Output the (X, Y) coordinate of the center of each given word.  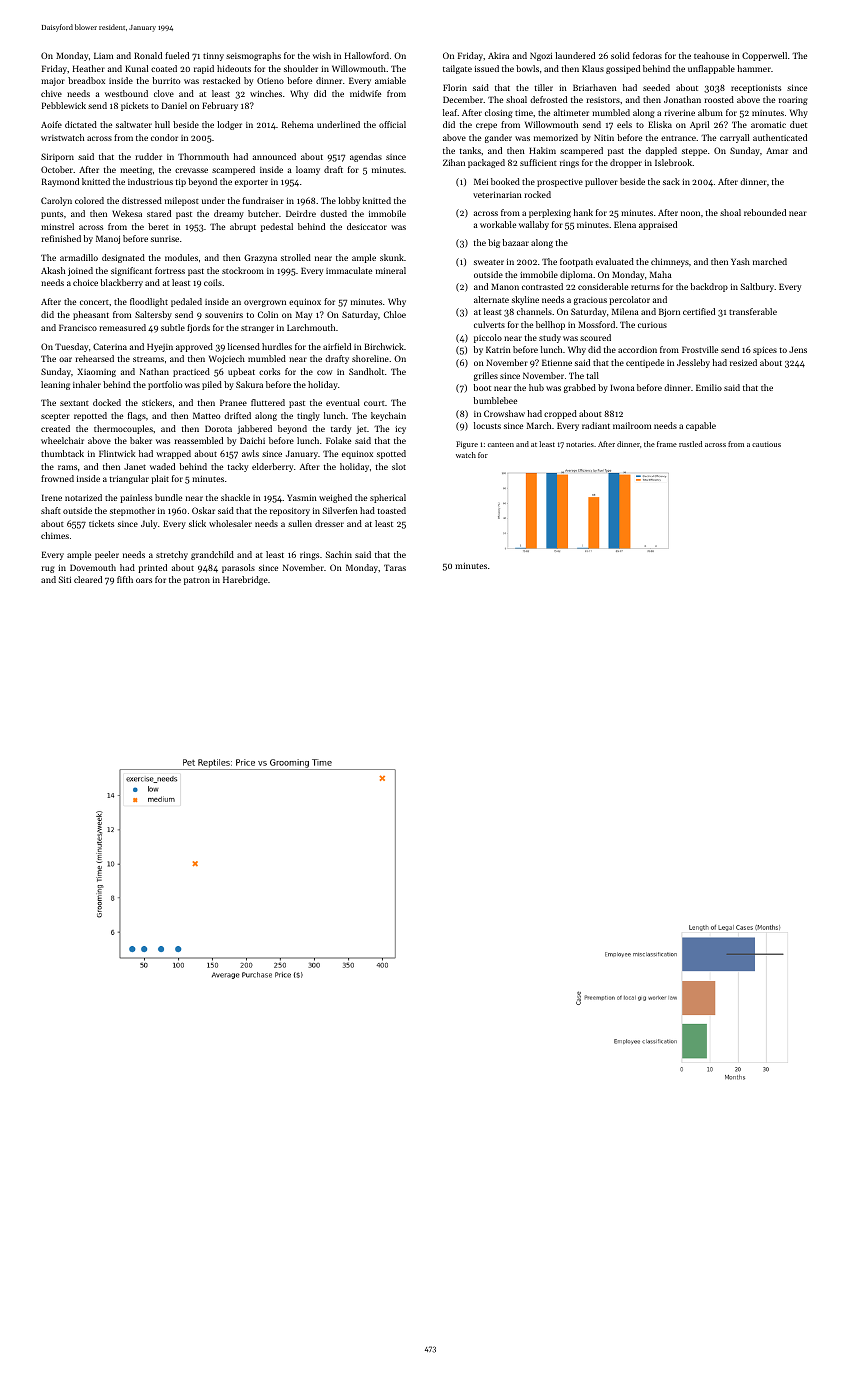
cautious (766, 444)
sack (671, 181)
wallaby (534, 225)
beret (158, 226)
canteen (501, 444)
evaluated (615, 261)
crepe (486, 126)
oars (144, 580)
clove (164, 93)
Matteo (206, 415)
